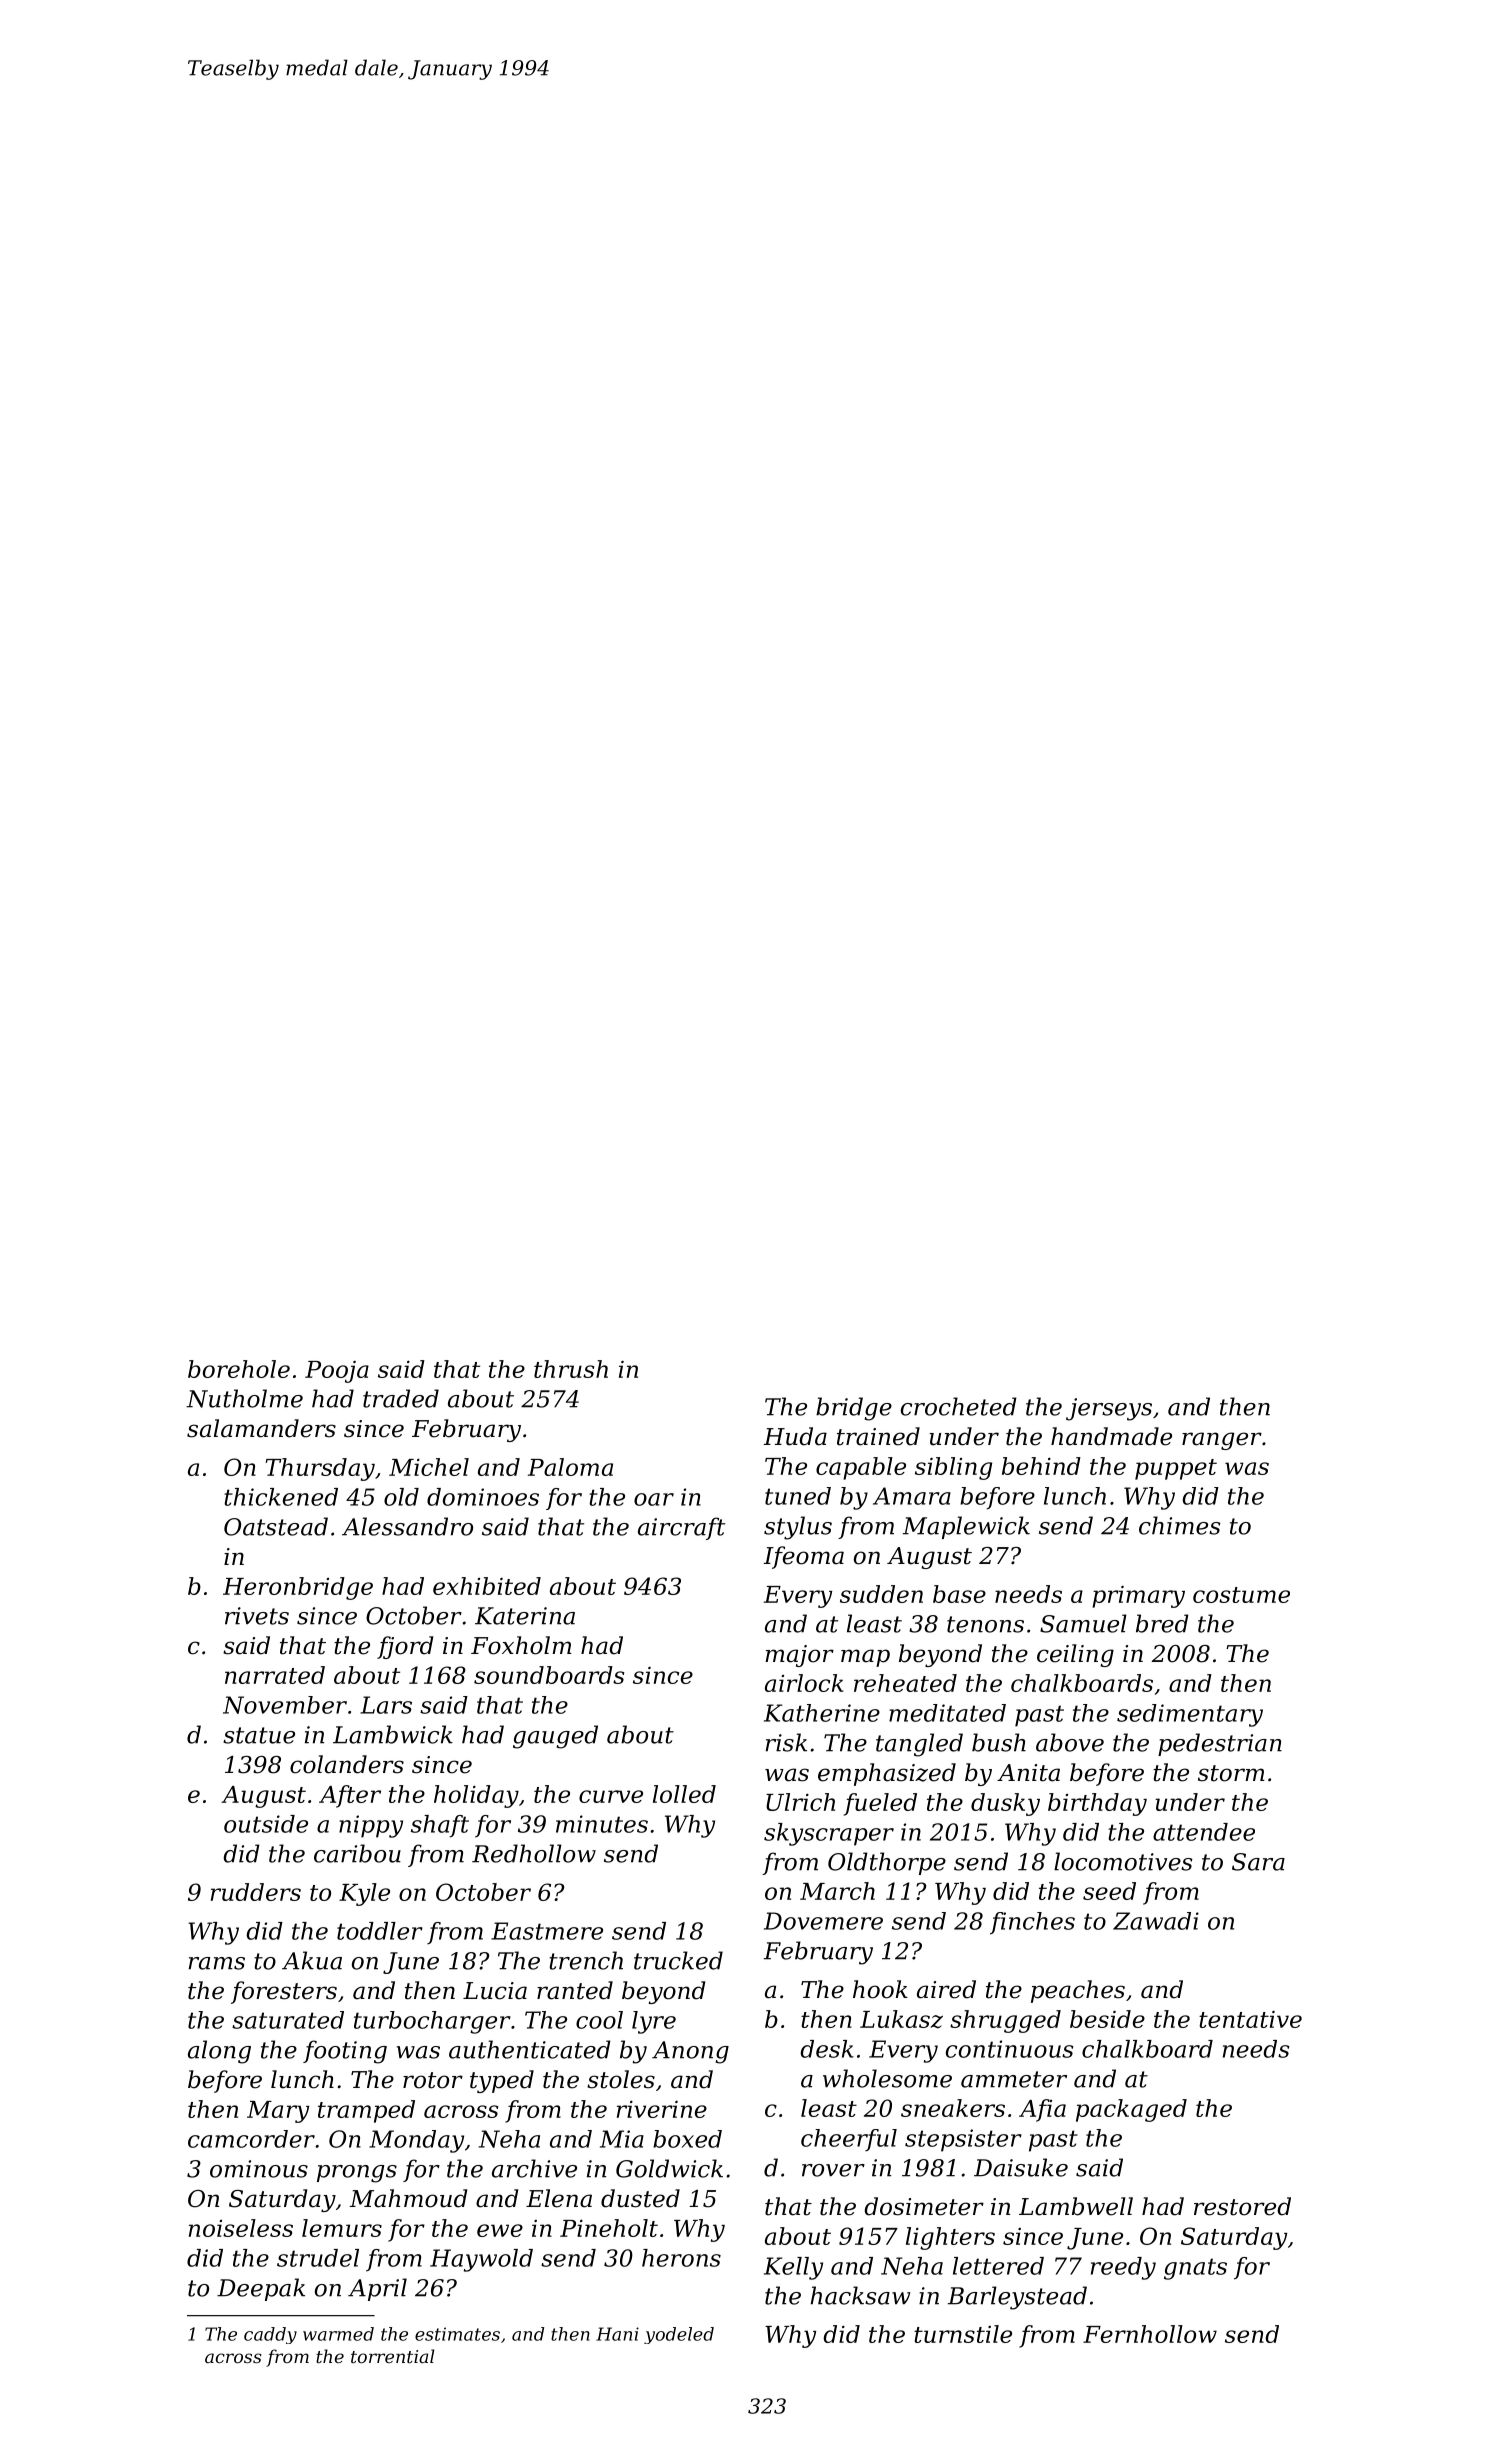 This document has height=2464, width=1496. I want to click on Huda, so click(795, 1436).
